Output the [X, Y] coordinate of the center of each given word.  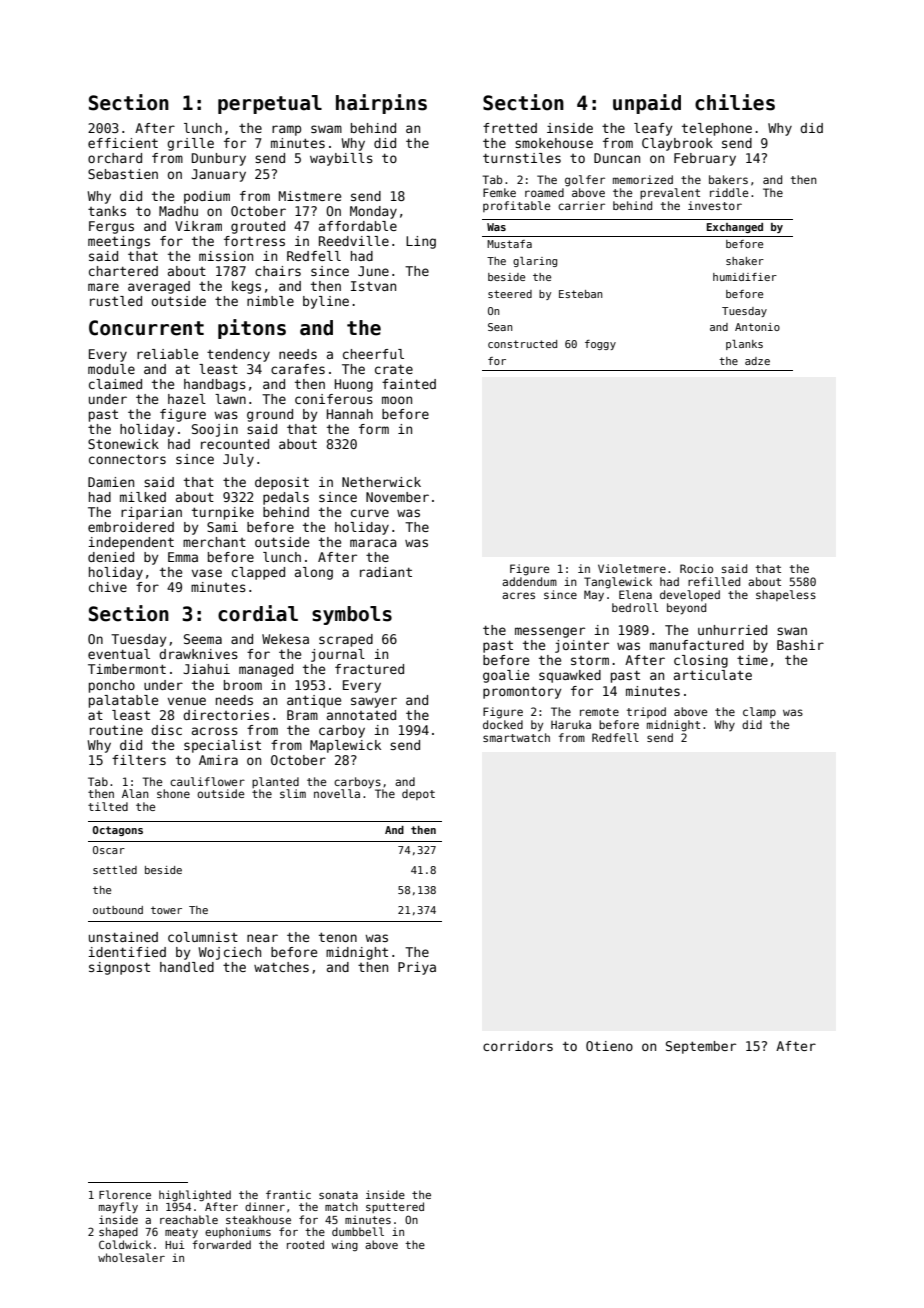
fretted [510, 128]
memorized [643, 179]
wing [344, 1245]
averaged [159, 287]
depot [418, 794]
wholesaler [131, 1257]
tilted [108, 806]
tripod [646, 712]
